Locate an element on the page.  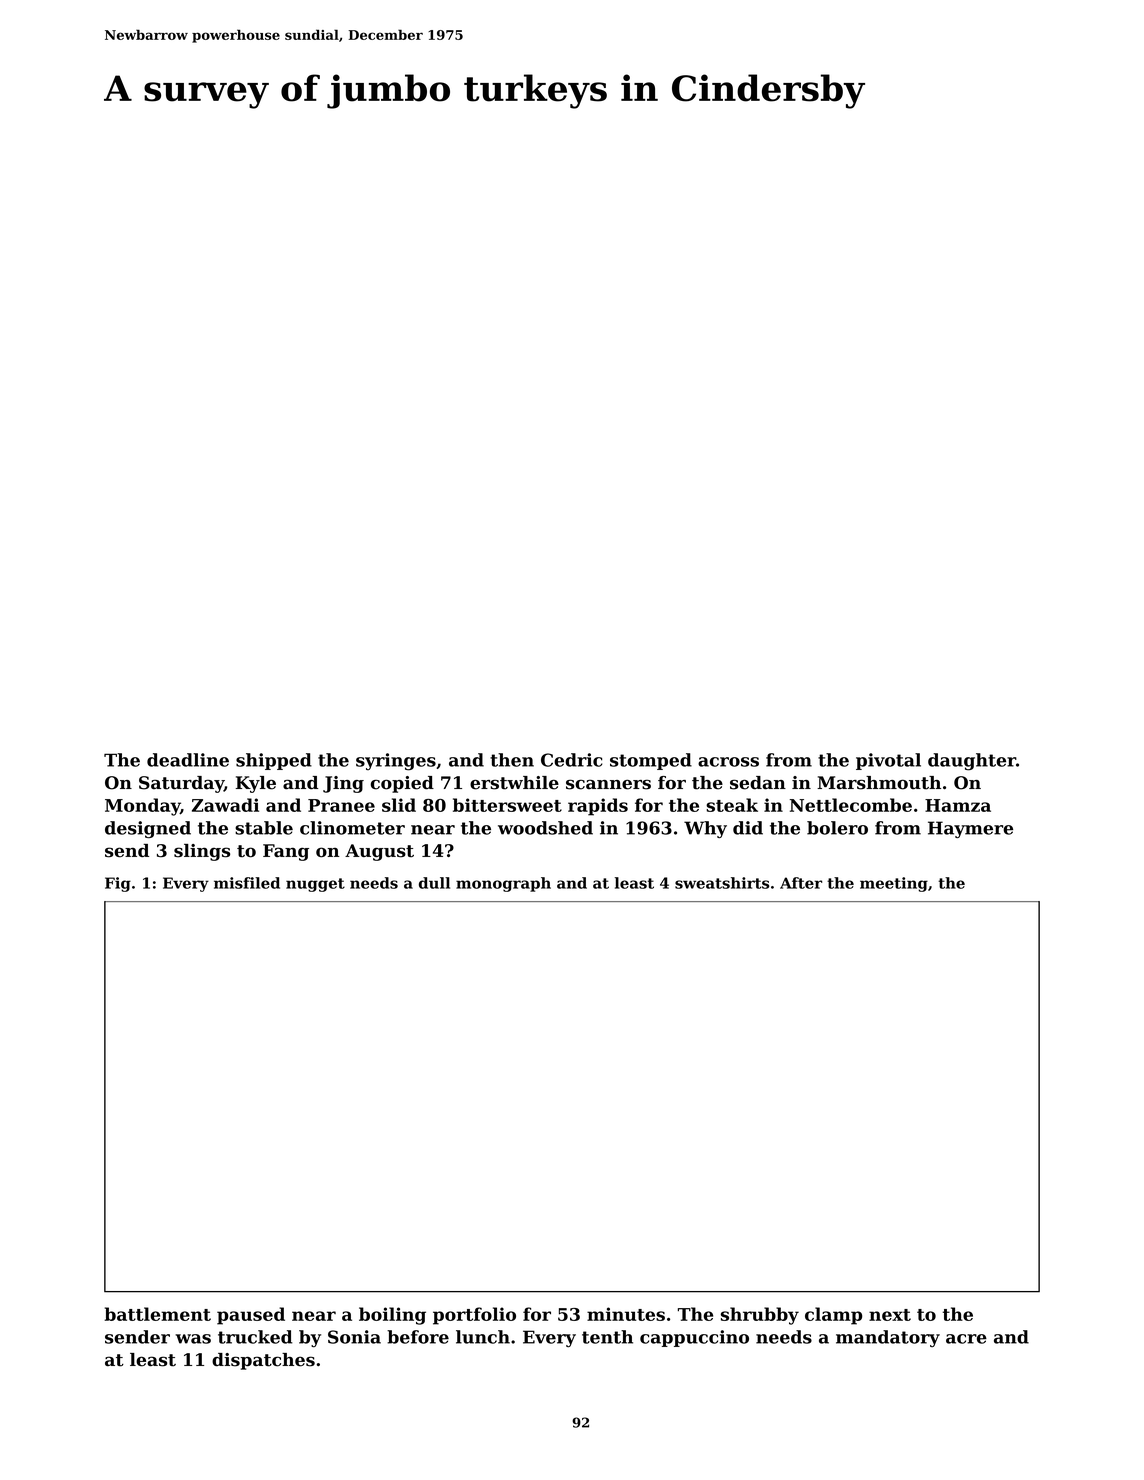
clamp is located at coordinates (833, 1316).
